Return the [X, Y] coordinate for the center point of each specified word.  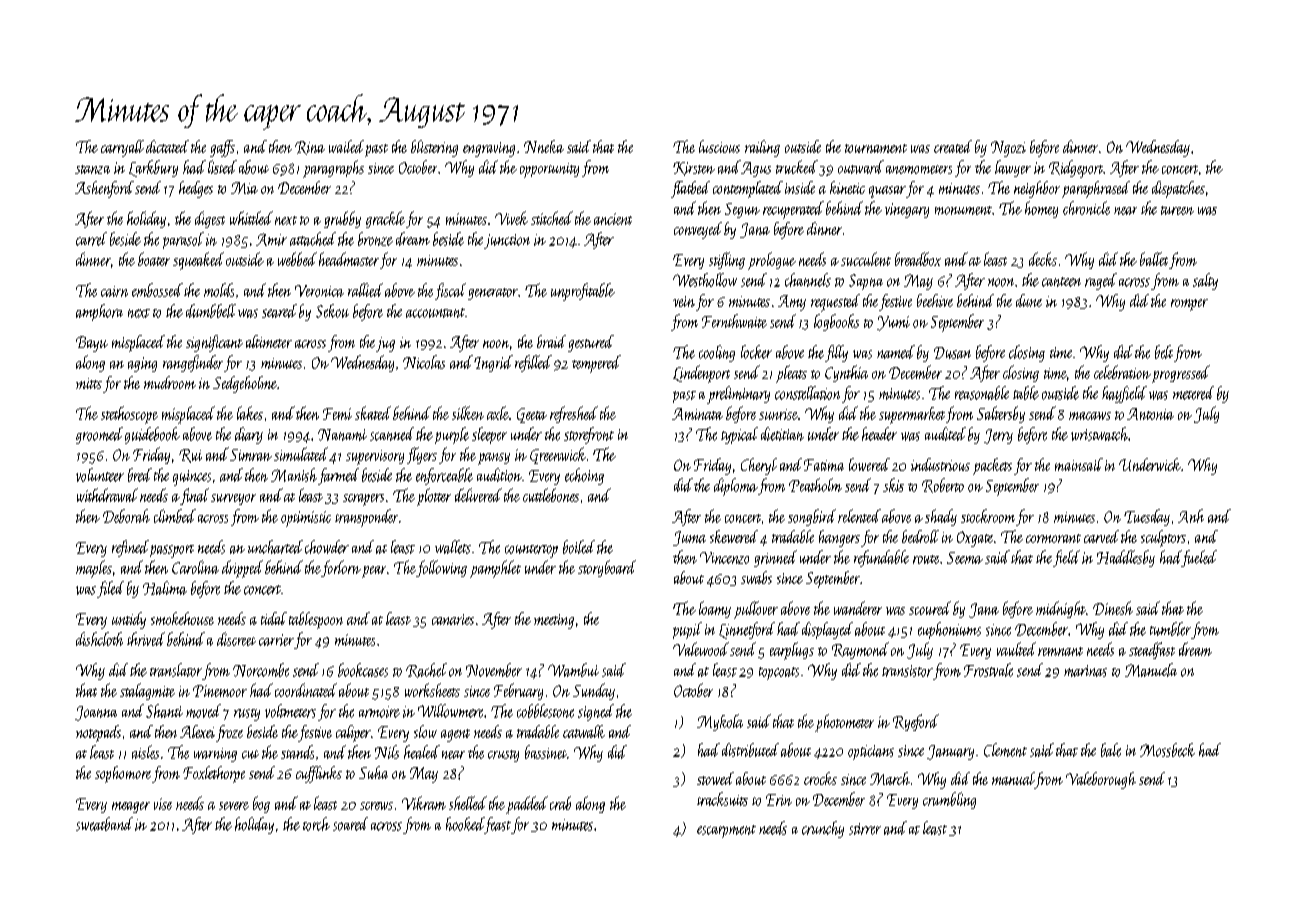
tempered [596, 364]
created [953, 146]
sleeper [489, 435]
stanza [92, 169]
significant [214, 343]
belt [1164, 352]
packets [992, 466]
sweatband [104, 824]
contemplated [748, 189]
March [890, 778]
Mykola [720, 722]
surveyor [233, 499]
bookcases [363, 670]
